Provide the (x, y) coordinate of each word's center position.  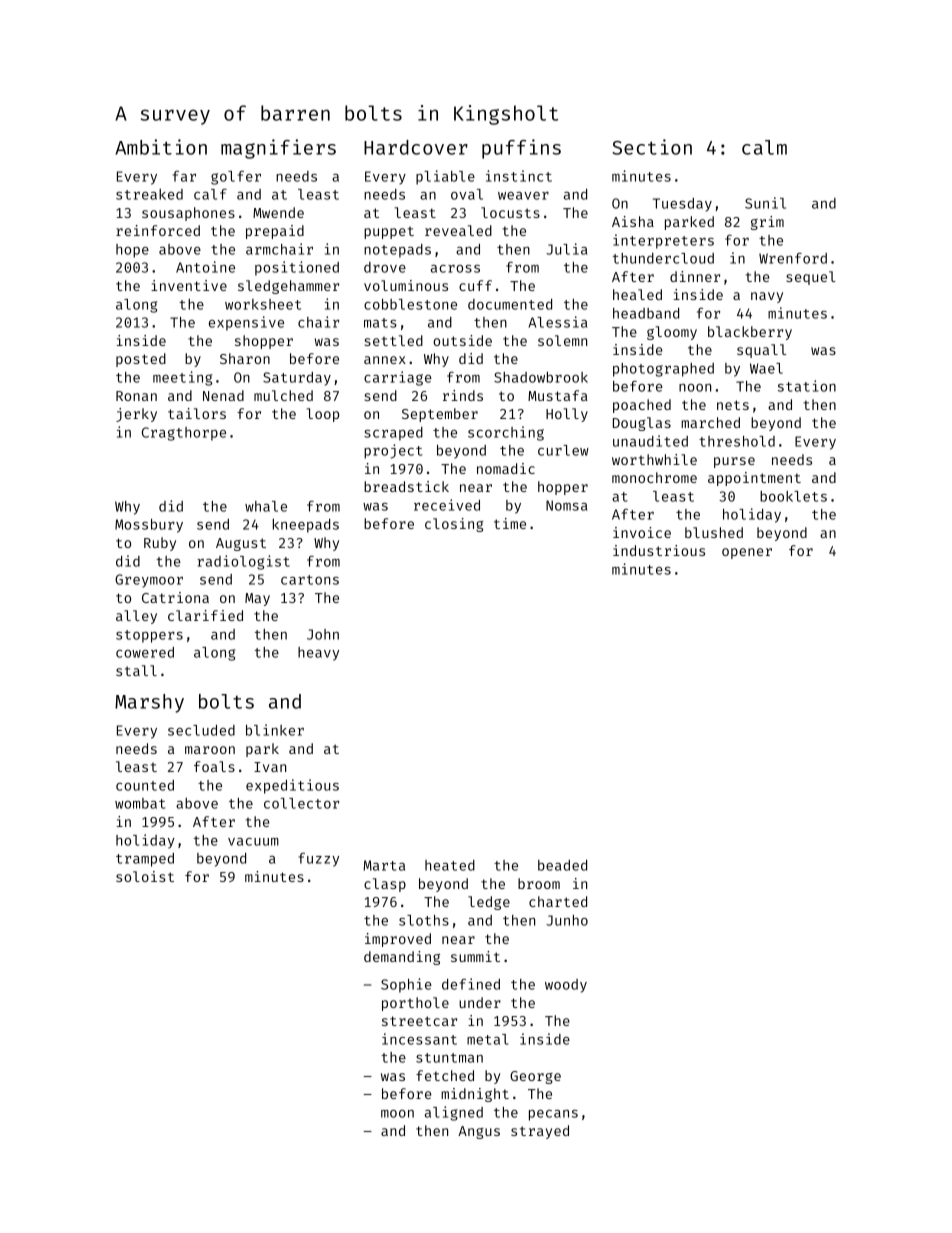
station (807, 386)
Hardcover (416, 147)
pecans (553, 1115)
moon (397, 1114)
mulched (283, 395)
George (535, 1077)
